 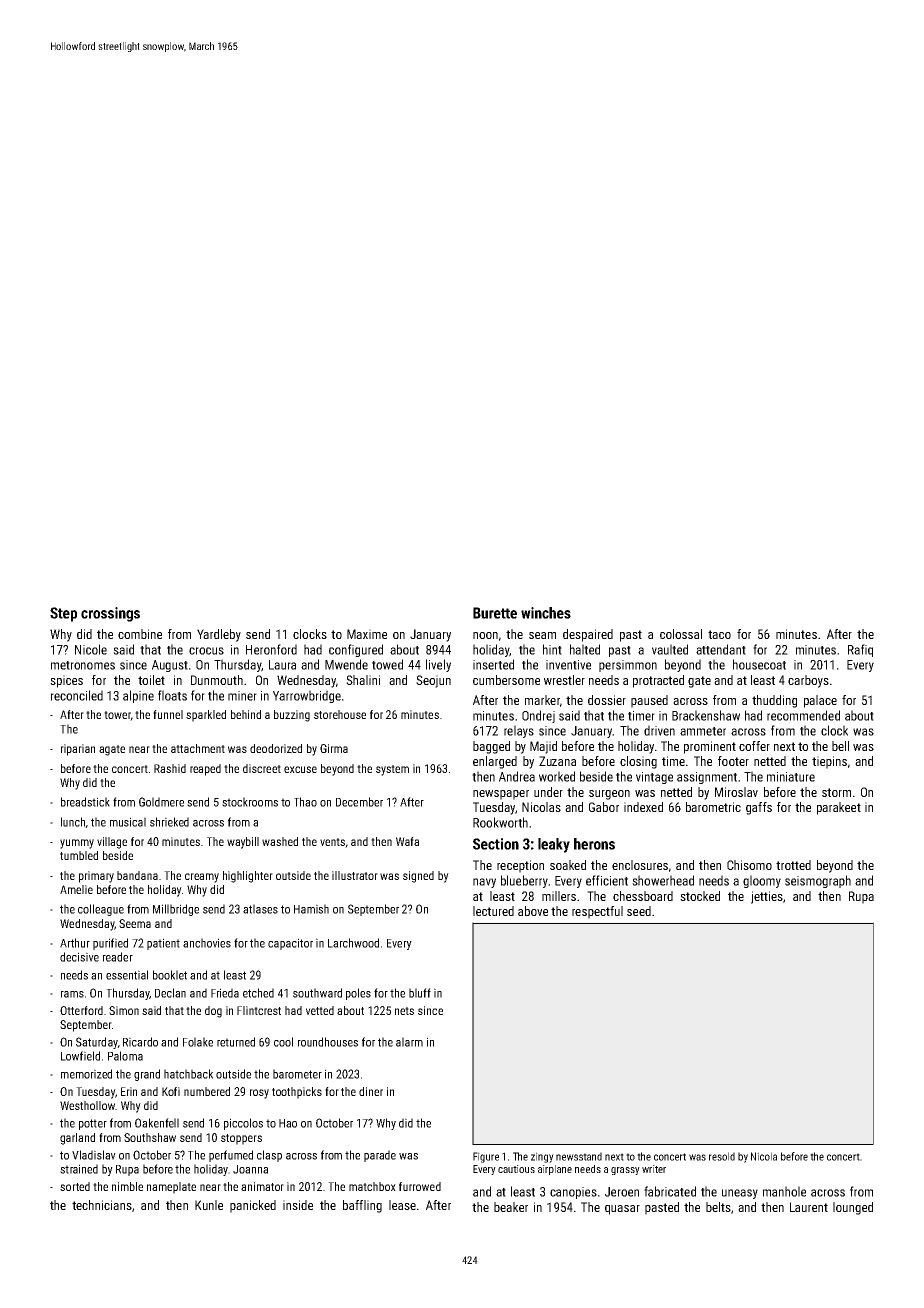 I want to click on resold, so click(x=722, y=1156).
